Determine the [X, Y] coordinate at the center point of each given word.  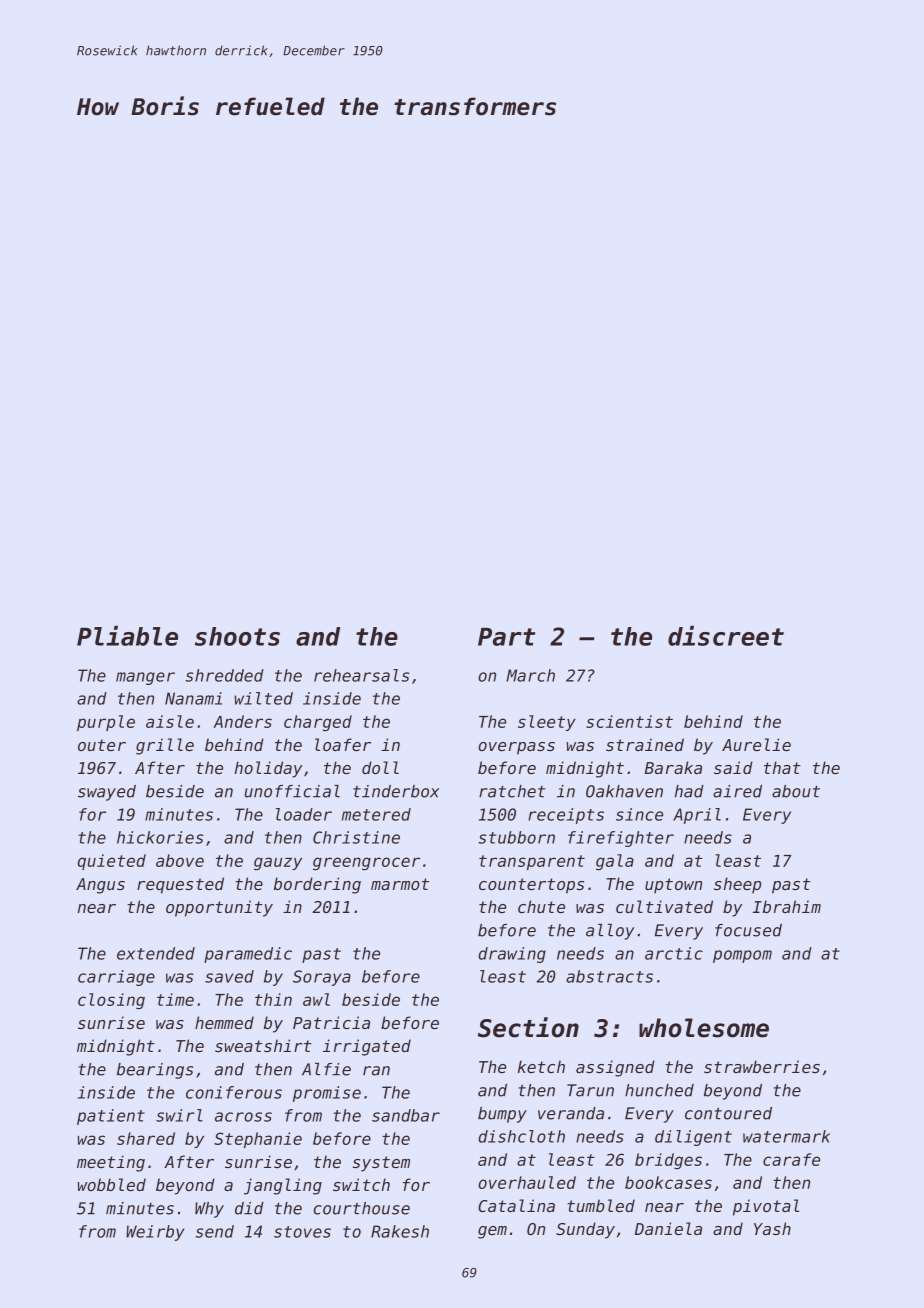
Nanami [193, 698]
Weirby [155, 1233]
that [782, 767]
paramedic [248, 955]
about [796, 791]
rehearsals [361, 675]
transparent [532, 862]
